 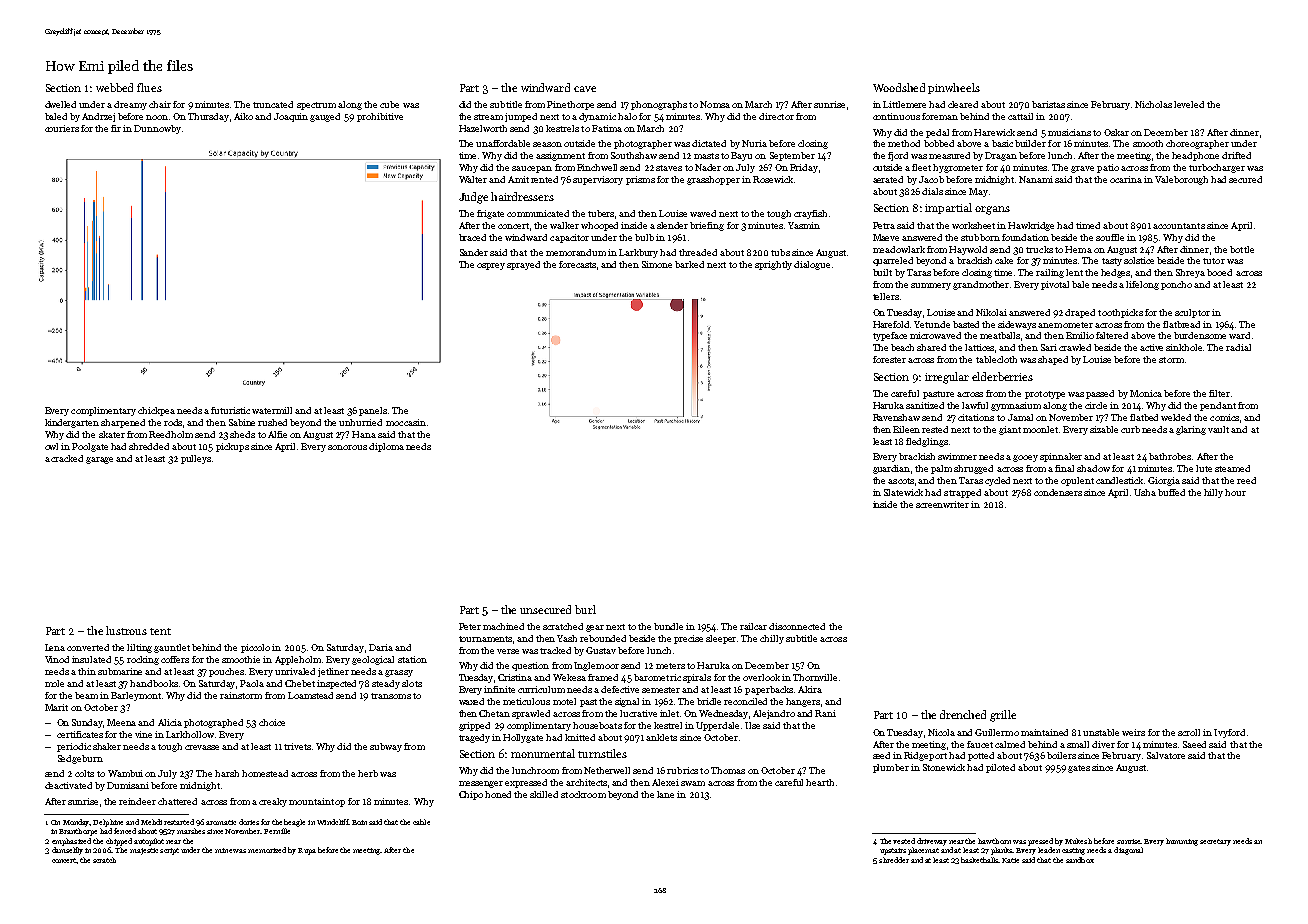 What do you see at coordinates (67, 851) in the screenshot?
I see `damselfly` at bounding box center [67, 851].
